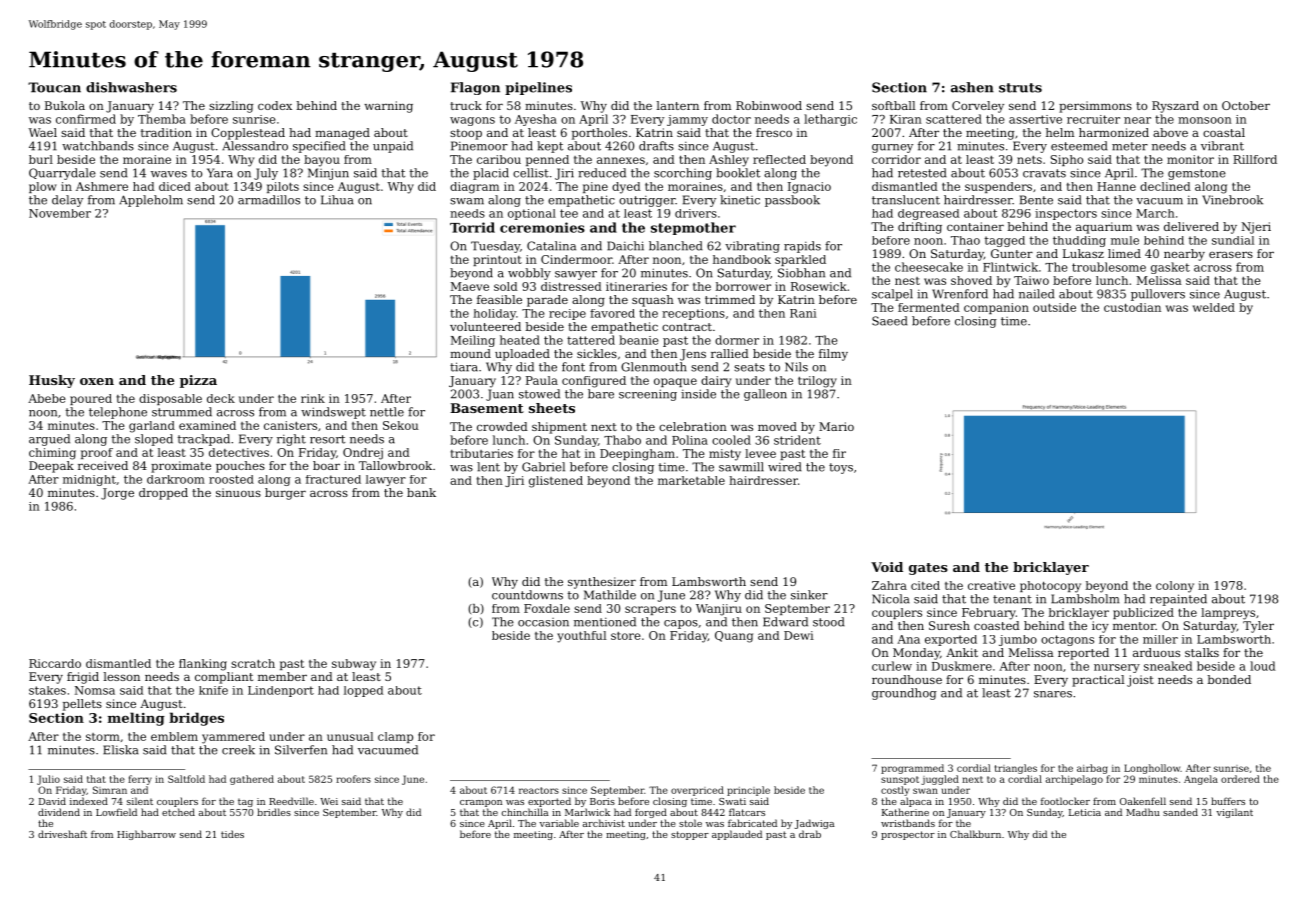  What do you see at coordinates (181, 467) in the screenshot?
I see `proximate` at bounding box center [181, 467].
